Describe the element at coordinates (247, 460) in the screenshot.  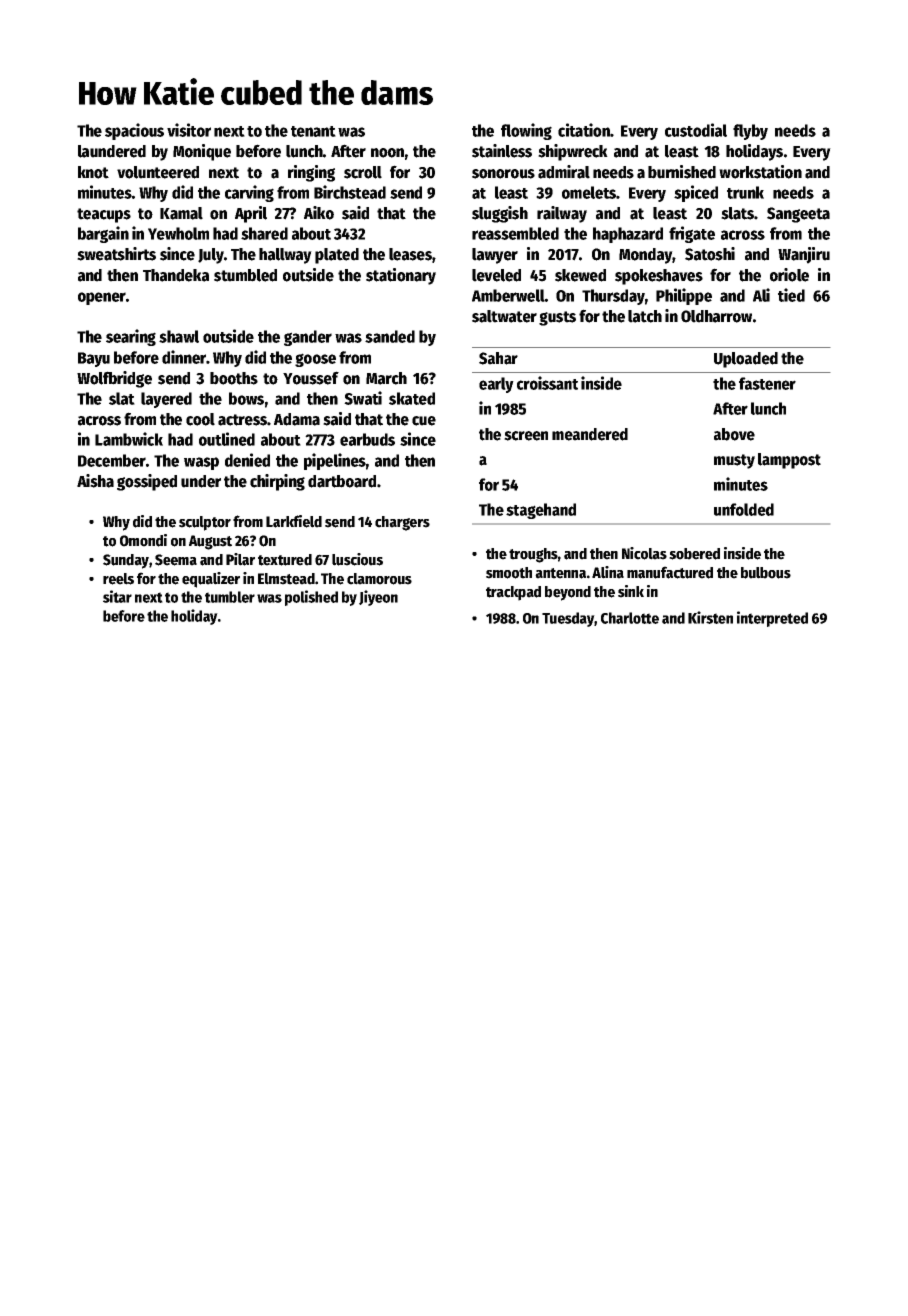
I see `denied` at that location.
